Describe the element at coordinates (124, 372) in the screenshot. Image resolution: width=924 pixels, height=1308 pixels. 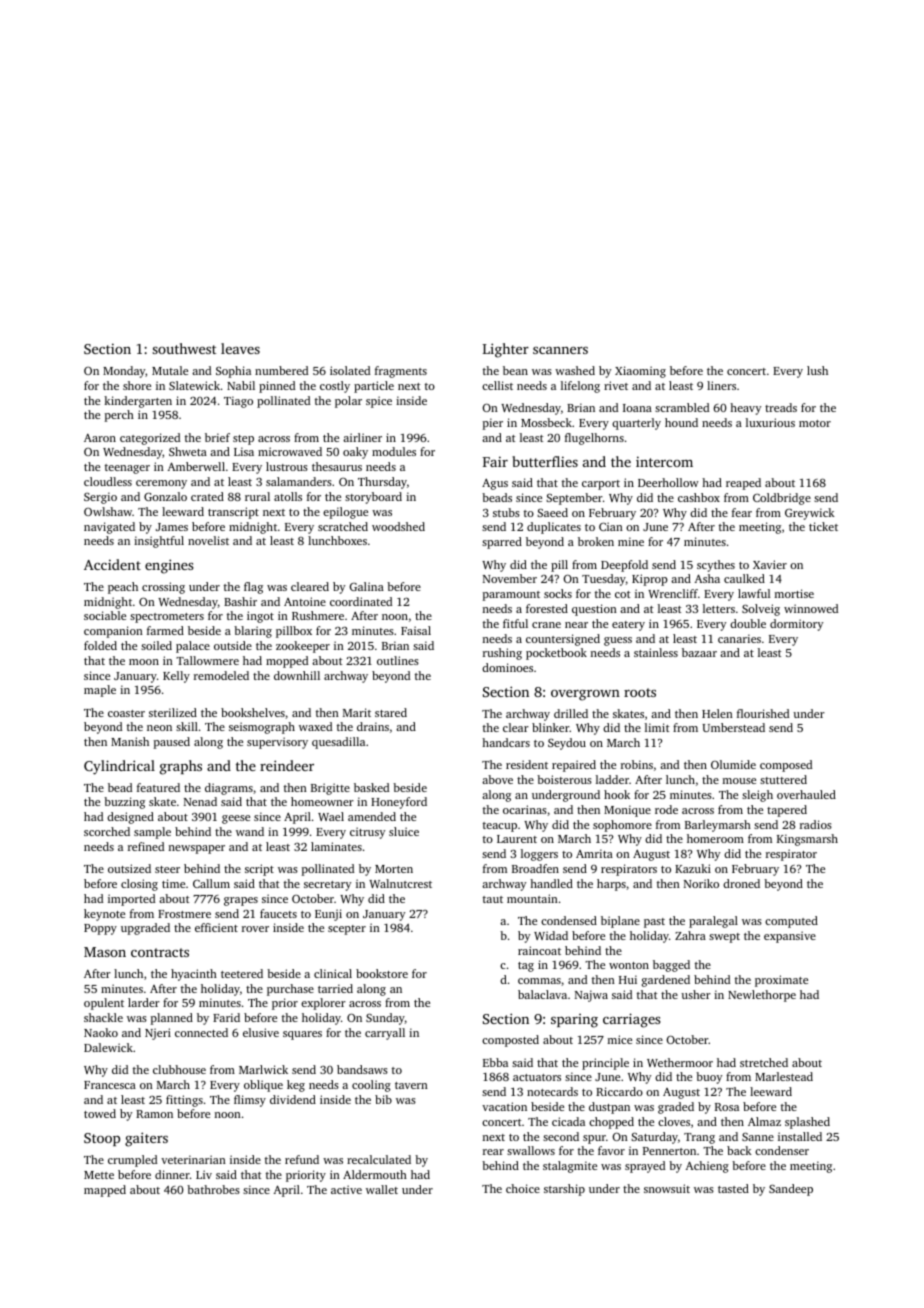
I see `Monday` at that location.
